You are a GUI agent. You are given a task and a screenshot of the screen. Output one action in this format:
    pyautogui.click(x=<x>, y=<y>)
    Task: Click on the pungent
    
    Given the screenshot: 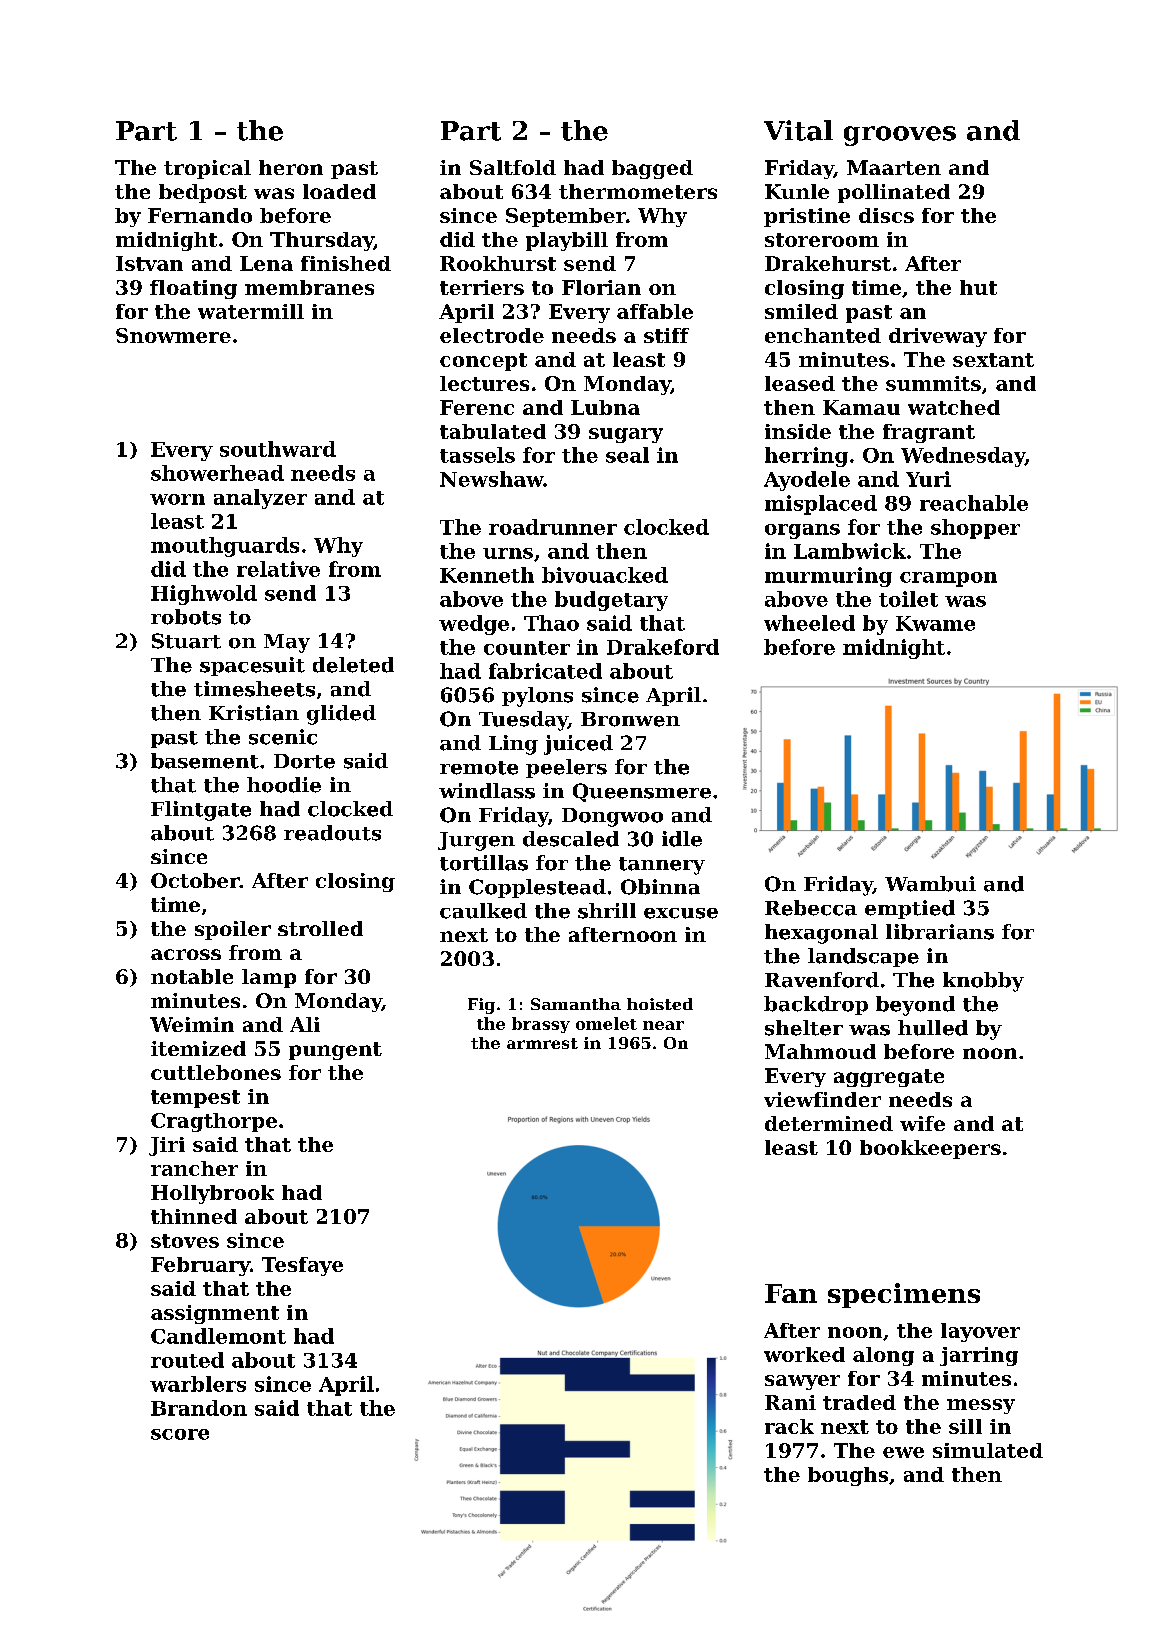 What is the action you would take?
    pyautogui.click(x=335, y=1051)
